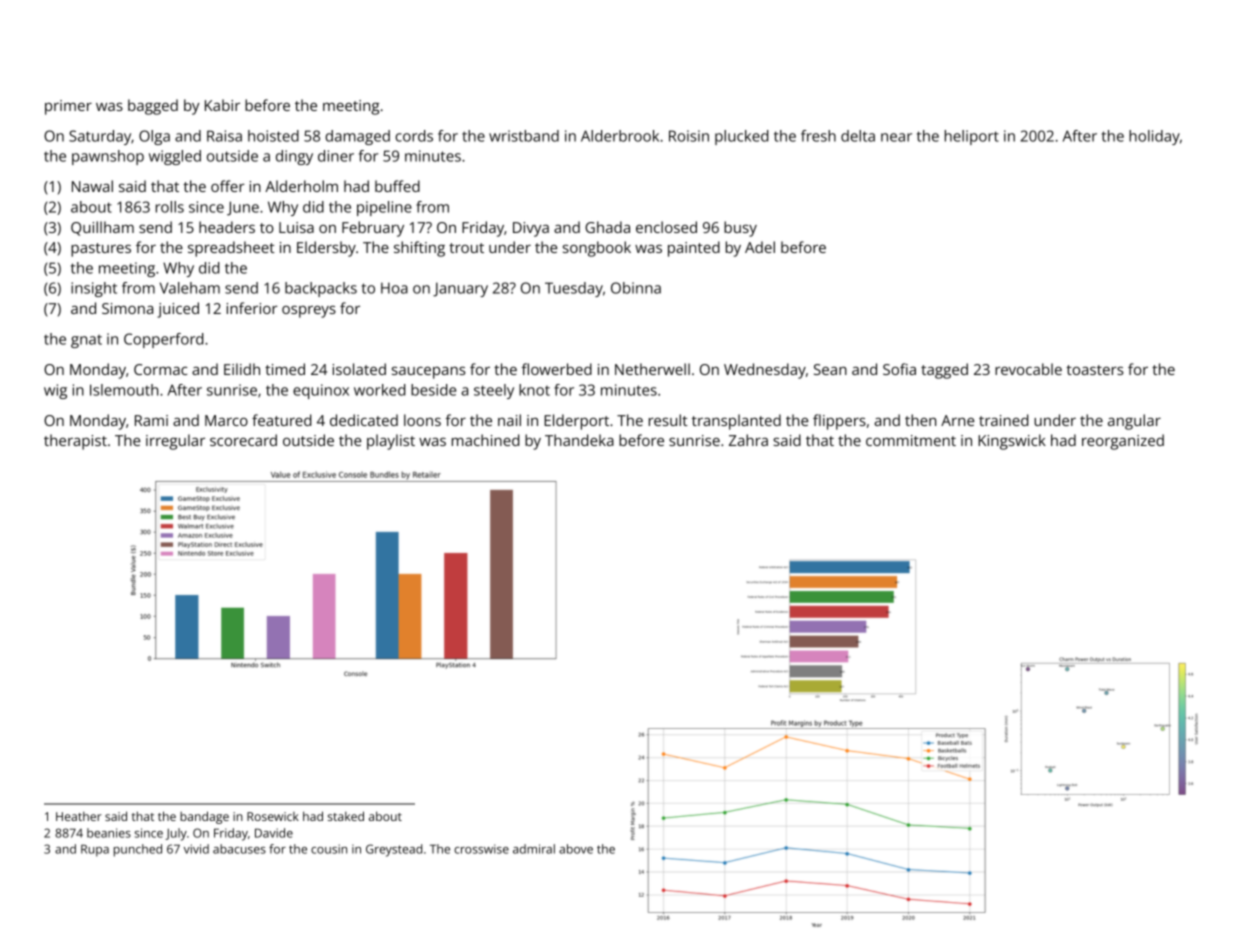 This screenshot has width=1233, height=952. Describe the element at coordinates (1095, 370) in the screenshot. I see `toasters` at that location.
